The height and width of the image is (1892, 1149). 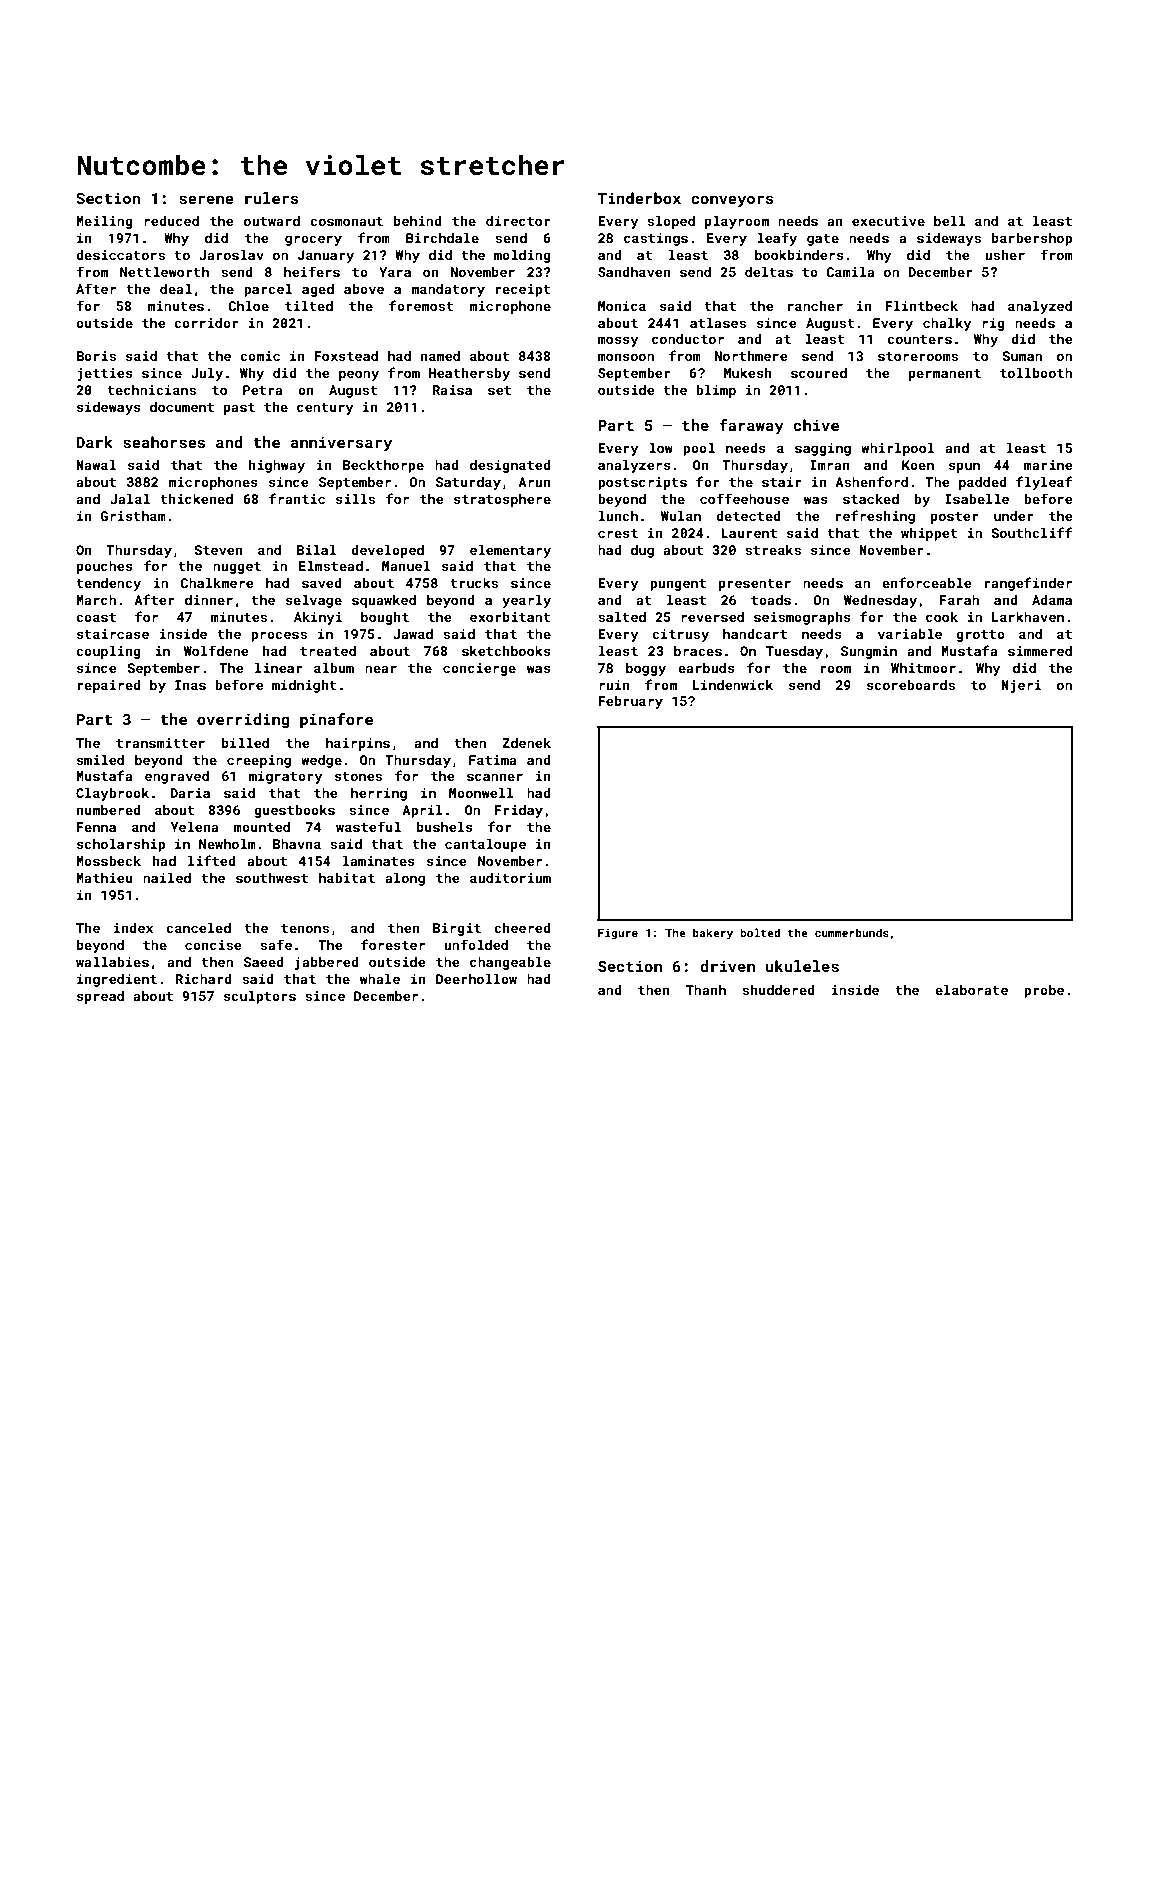 What do you see at coordinates (383, 466) in the image?
I see `Beckthorpe` at bounding box center [383, 466].
